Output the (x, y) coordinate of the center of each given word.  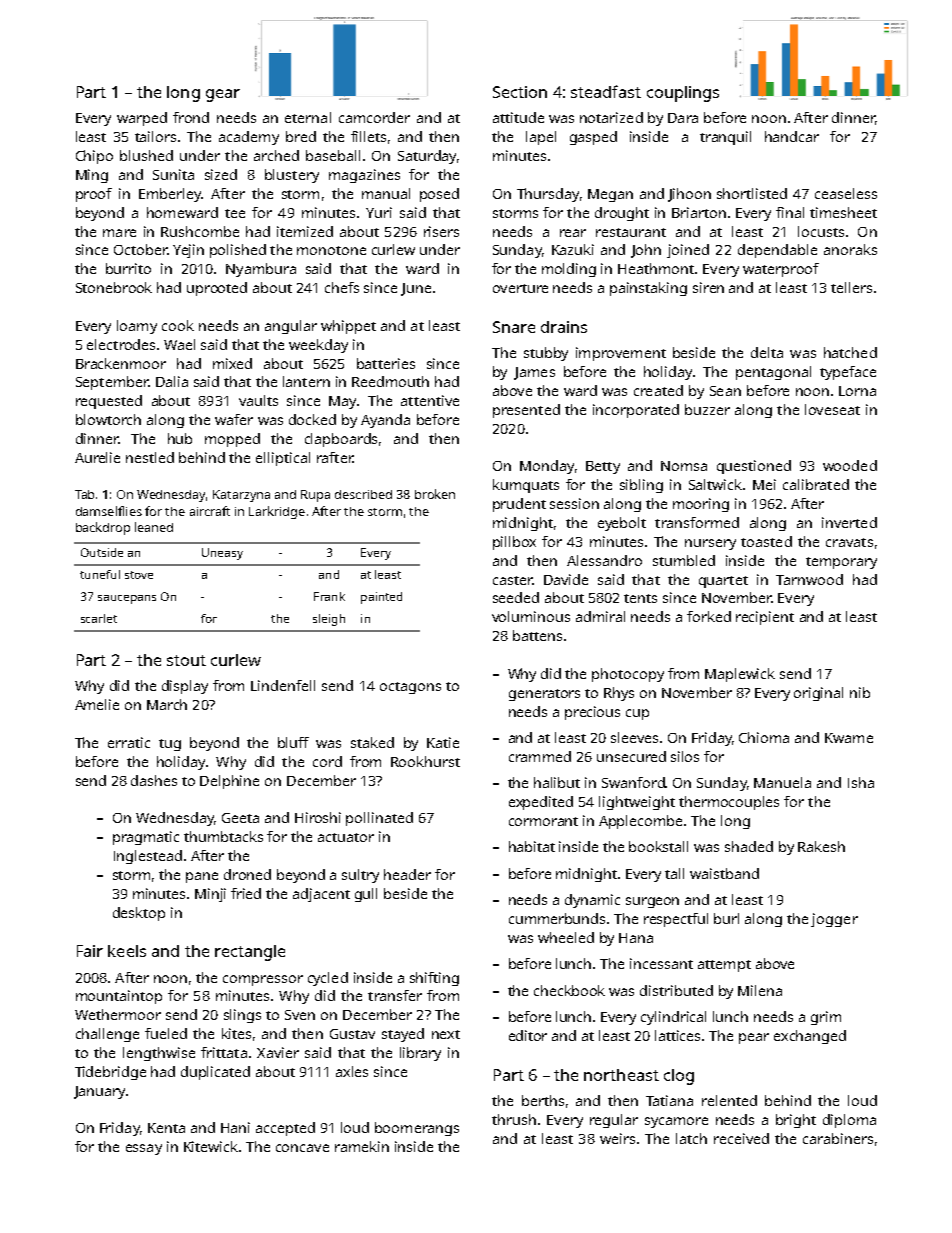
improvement (621, 354)
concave (302, 1148)
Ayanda (385, 421)
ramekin (362, 1146)
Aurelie (97, 457)
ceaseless (846, 193)
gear (223, 95)
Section (520, 92)
